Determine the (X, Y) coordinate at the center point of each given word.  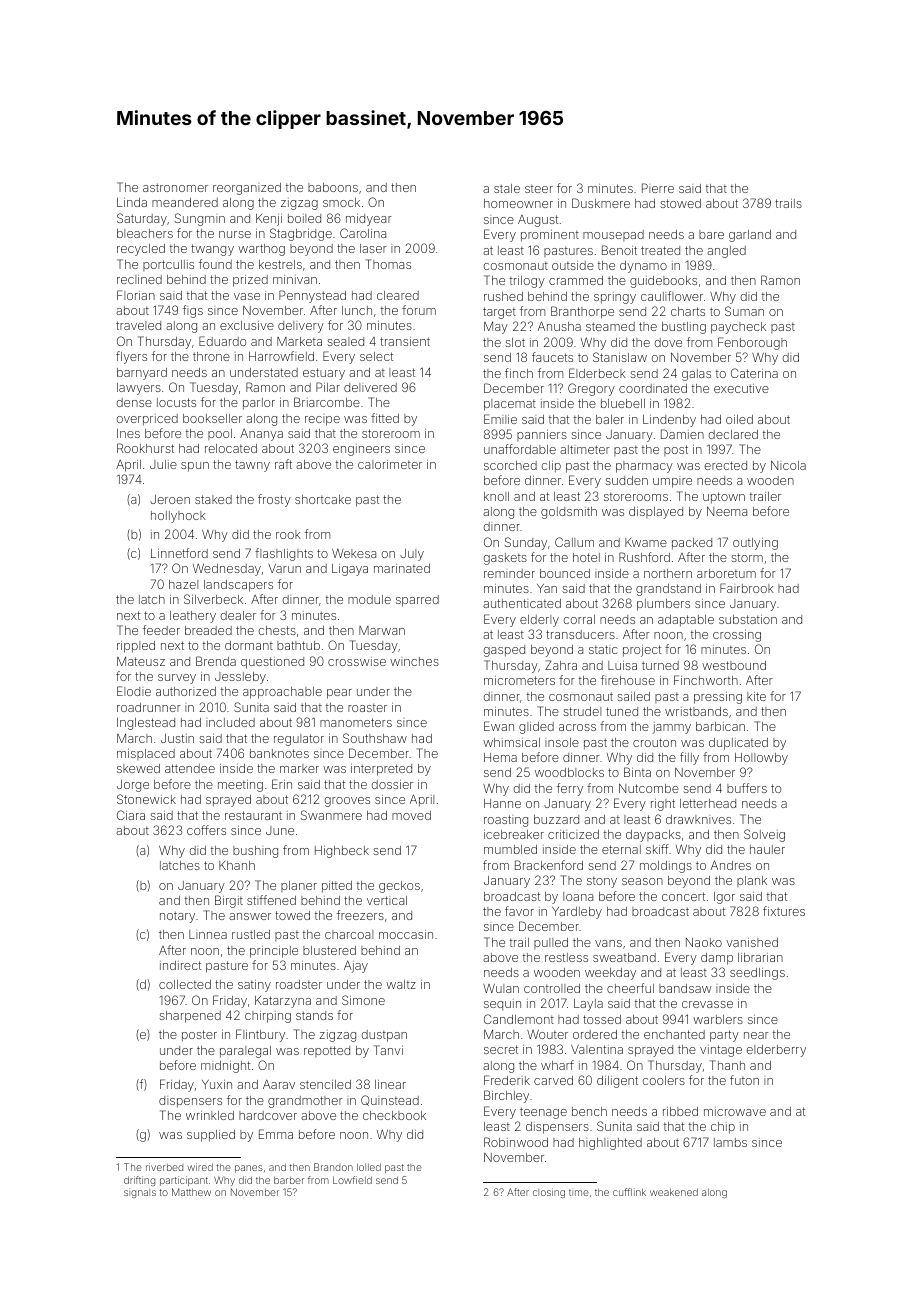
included (230, 722)
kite (756, 696)
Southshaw (375, 738)
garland (750, 236)
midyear (369, 220)
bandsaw (685, 988)
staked (213, 499)
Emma (276, 1134)
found (215, 264)
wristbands (696, 711)
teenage (543, 1113)
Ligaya (350, 570)
